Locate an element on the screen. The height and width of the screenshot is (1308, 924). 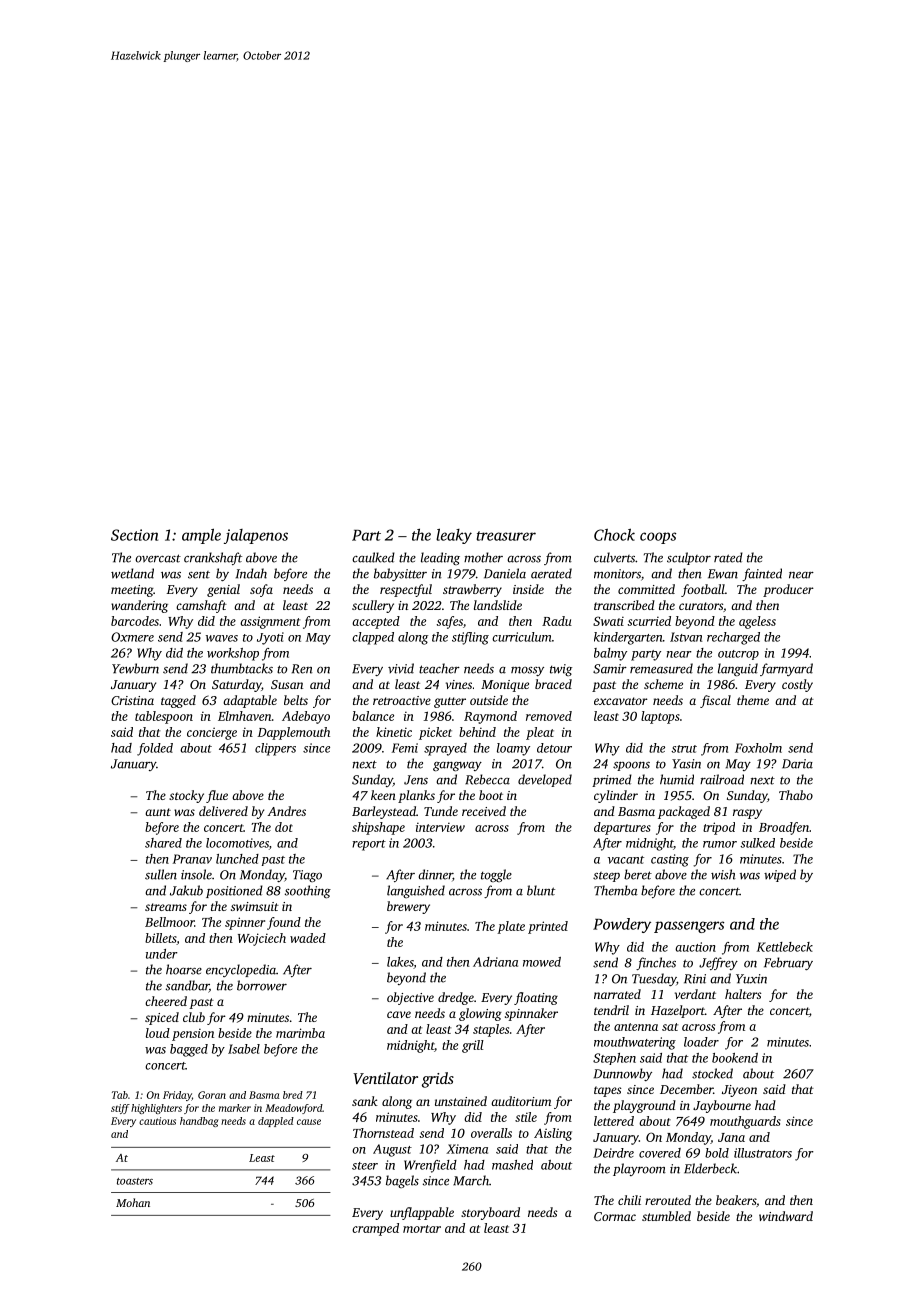
leaky is located at coordinates (454, 536).
